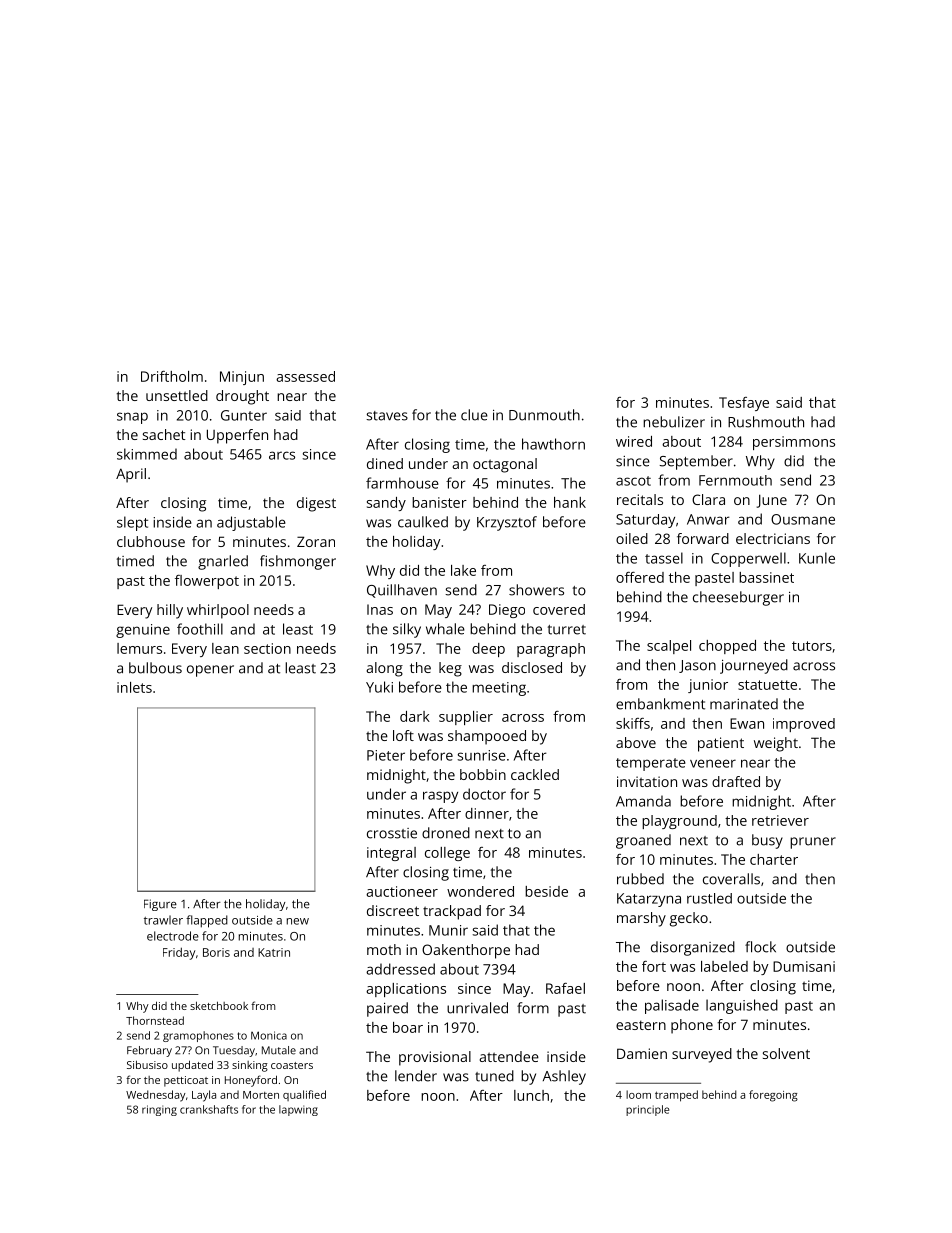  Describe the element at coordinates (494, 1076) in the image. I see `tuned` at that location.
